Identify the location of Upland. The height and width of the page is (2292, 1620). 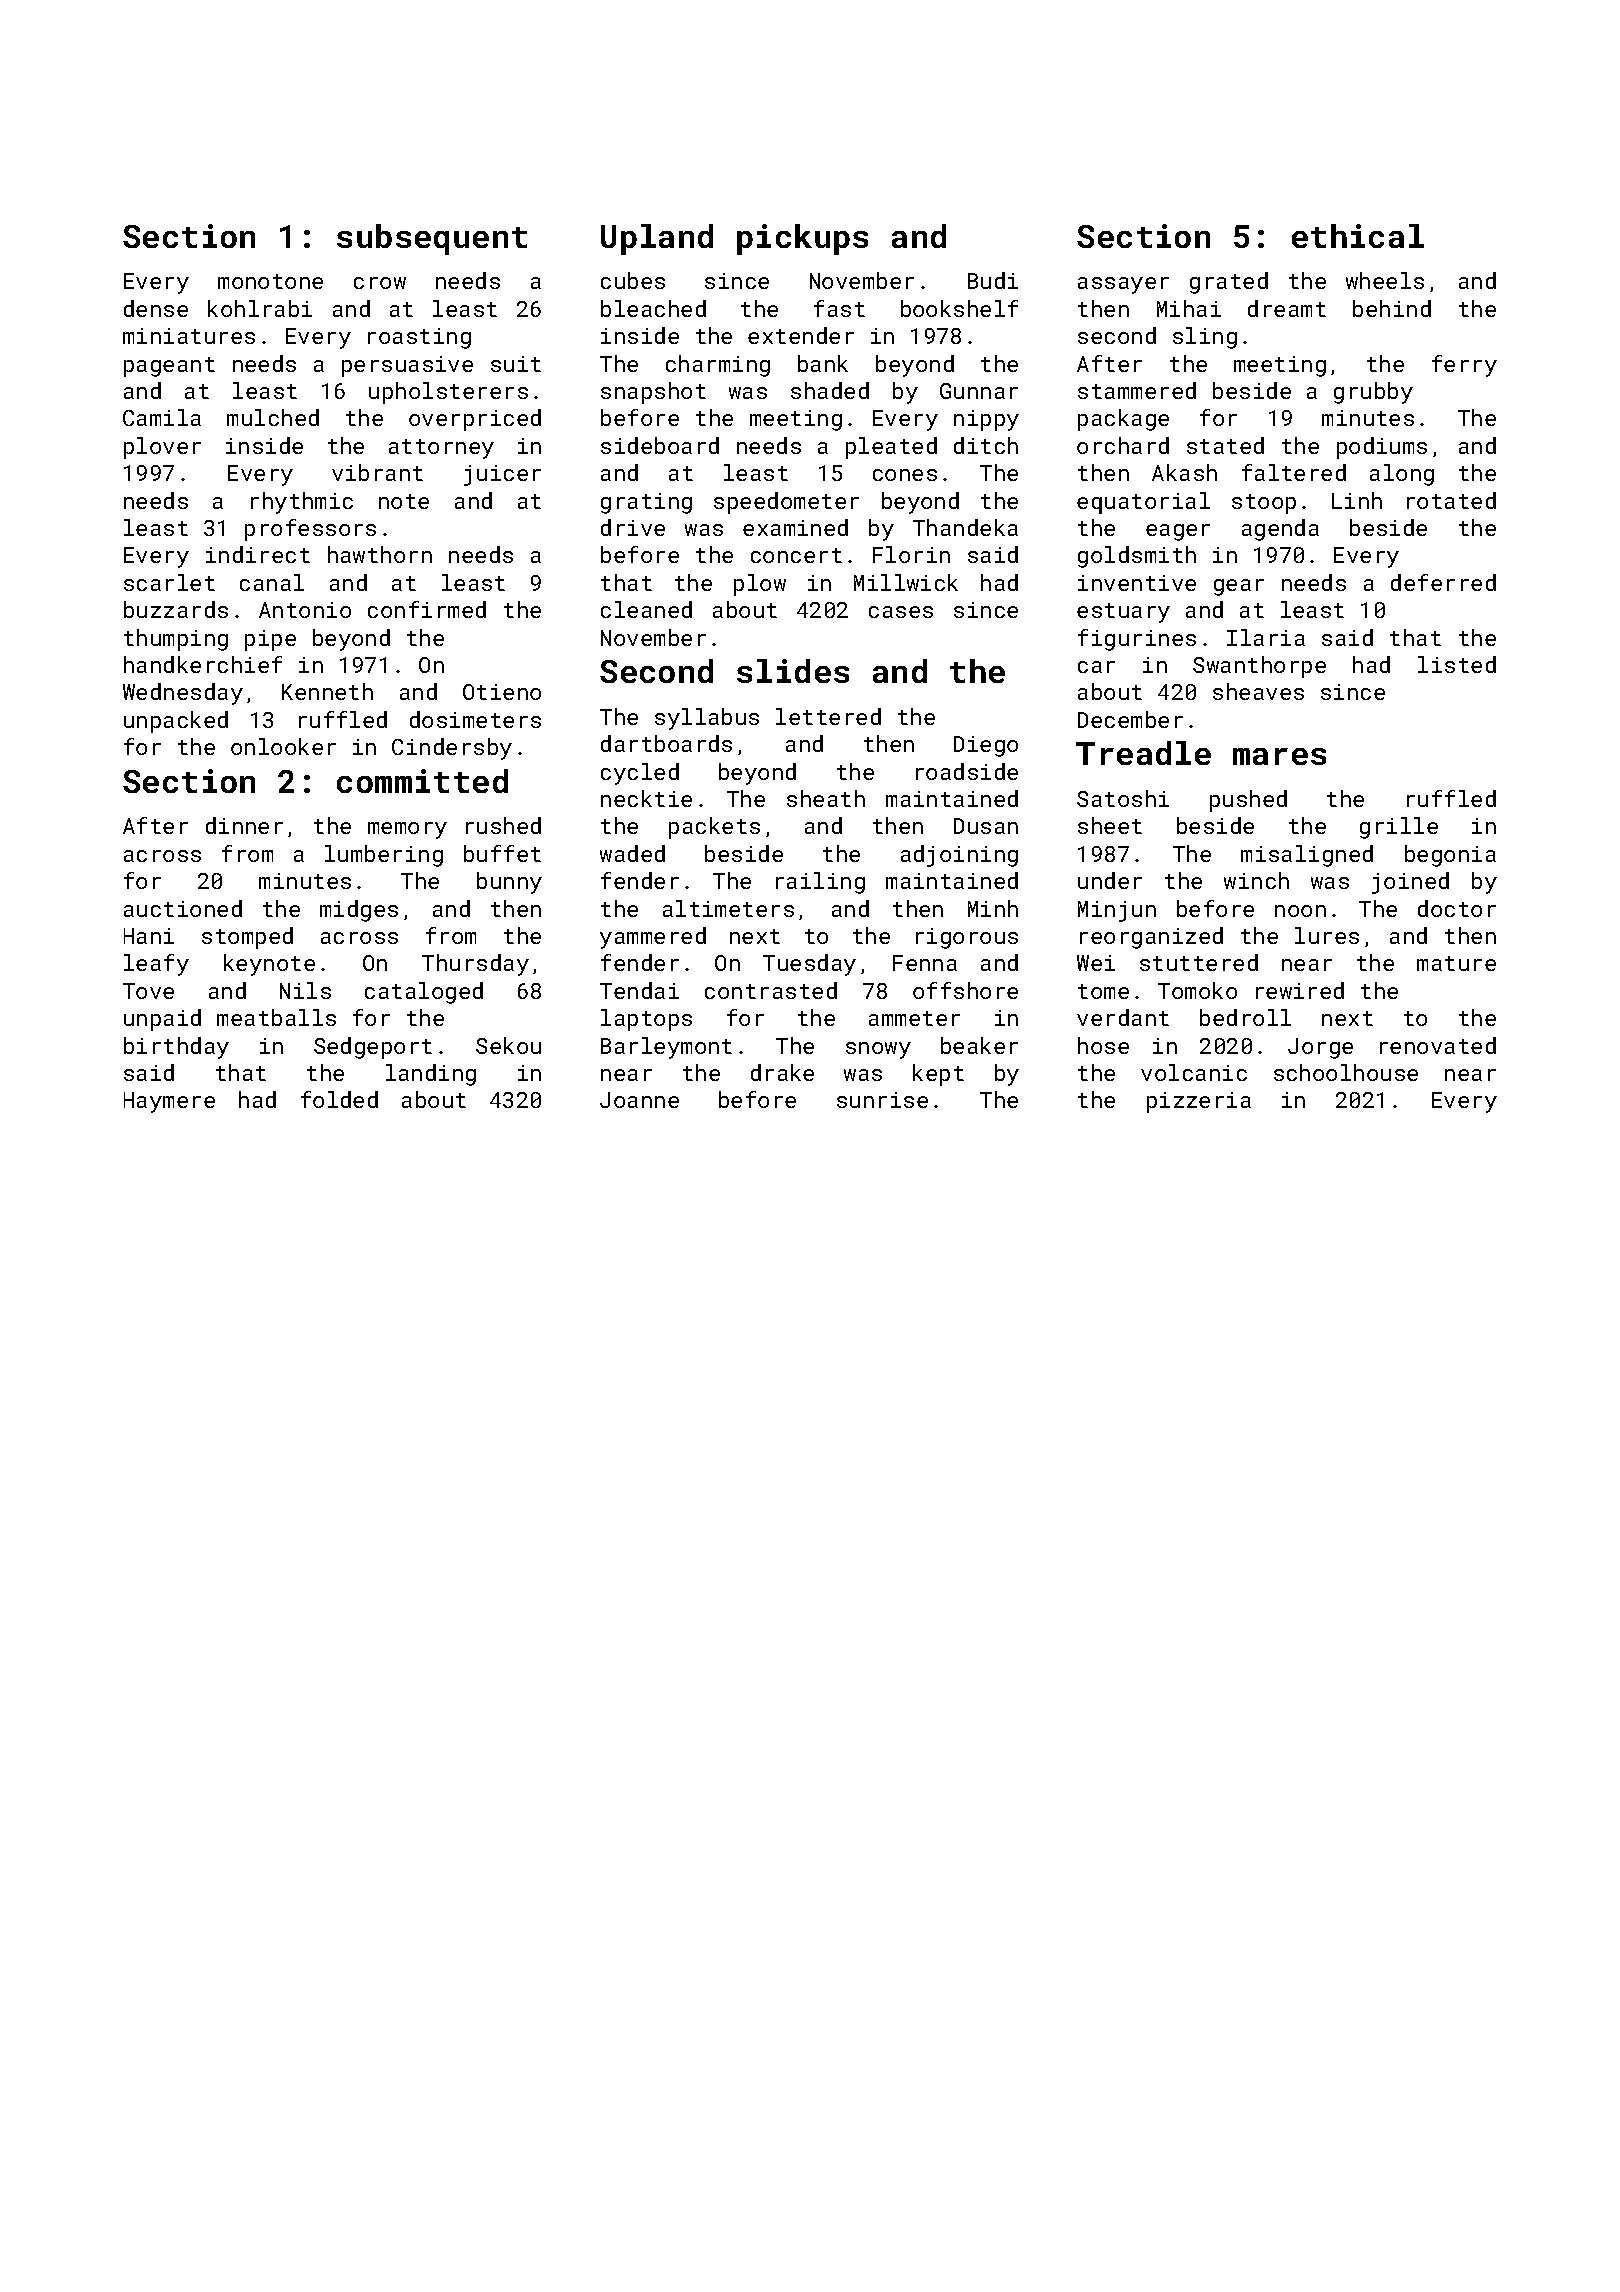
(657, 239).
